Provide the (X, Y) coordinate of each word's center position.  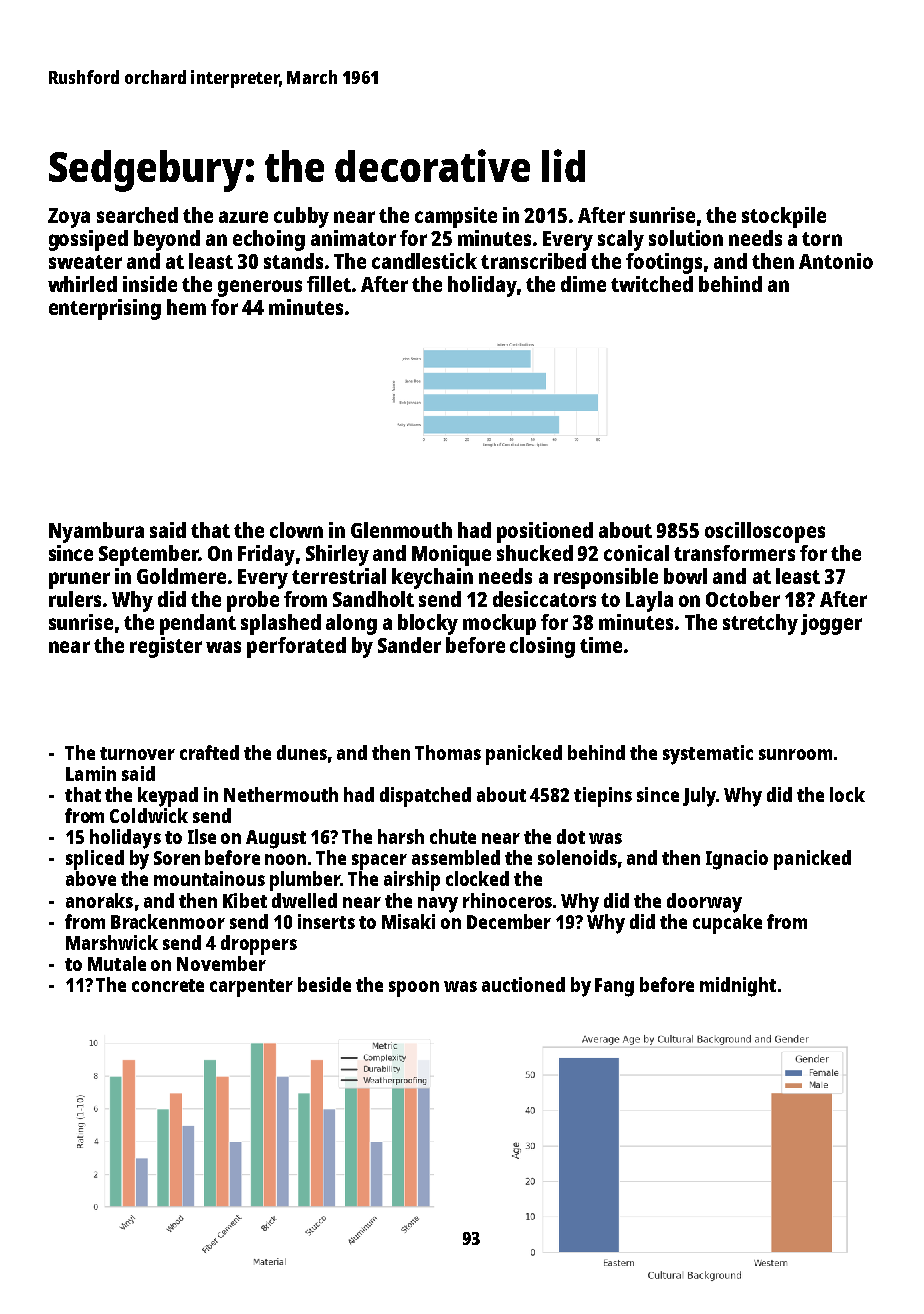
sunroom (795, 754)
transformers (734, 553)
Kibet (245, 900)
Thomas (448, 752)
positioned (545, 532)
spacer (379, 862)
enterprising (105, 309)
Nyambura (96, 532)
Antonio (836, 261)
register (166, 647)
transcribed (533, 261)
